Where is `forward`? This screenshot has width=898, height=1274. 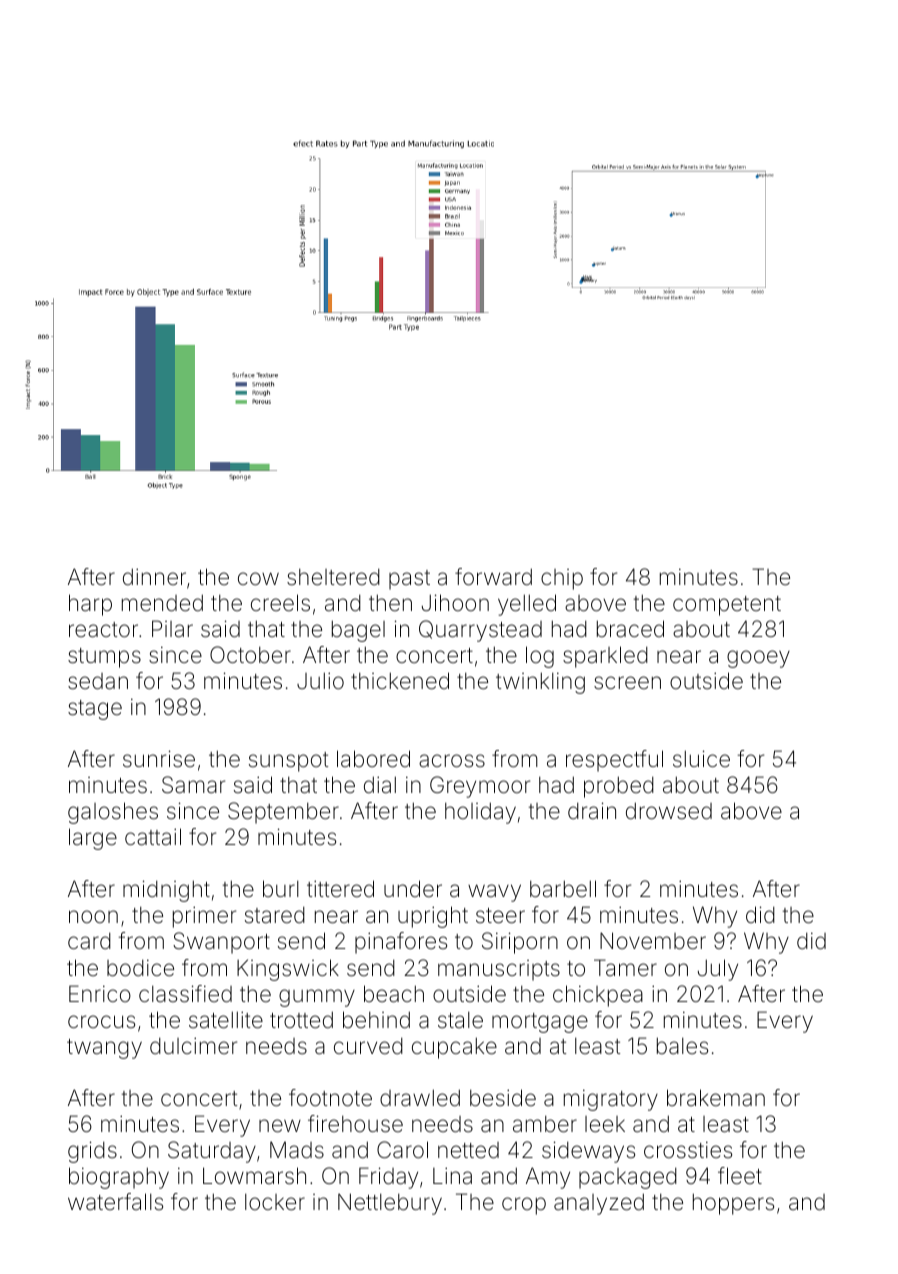
forward is located at coordinates (493, 577).
